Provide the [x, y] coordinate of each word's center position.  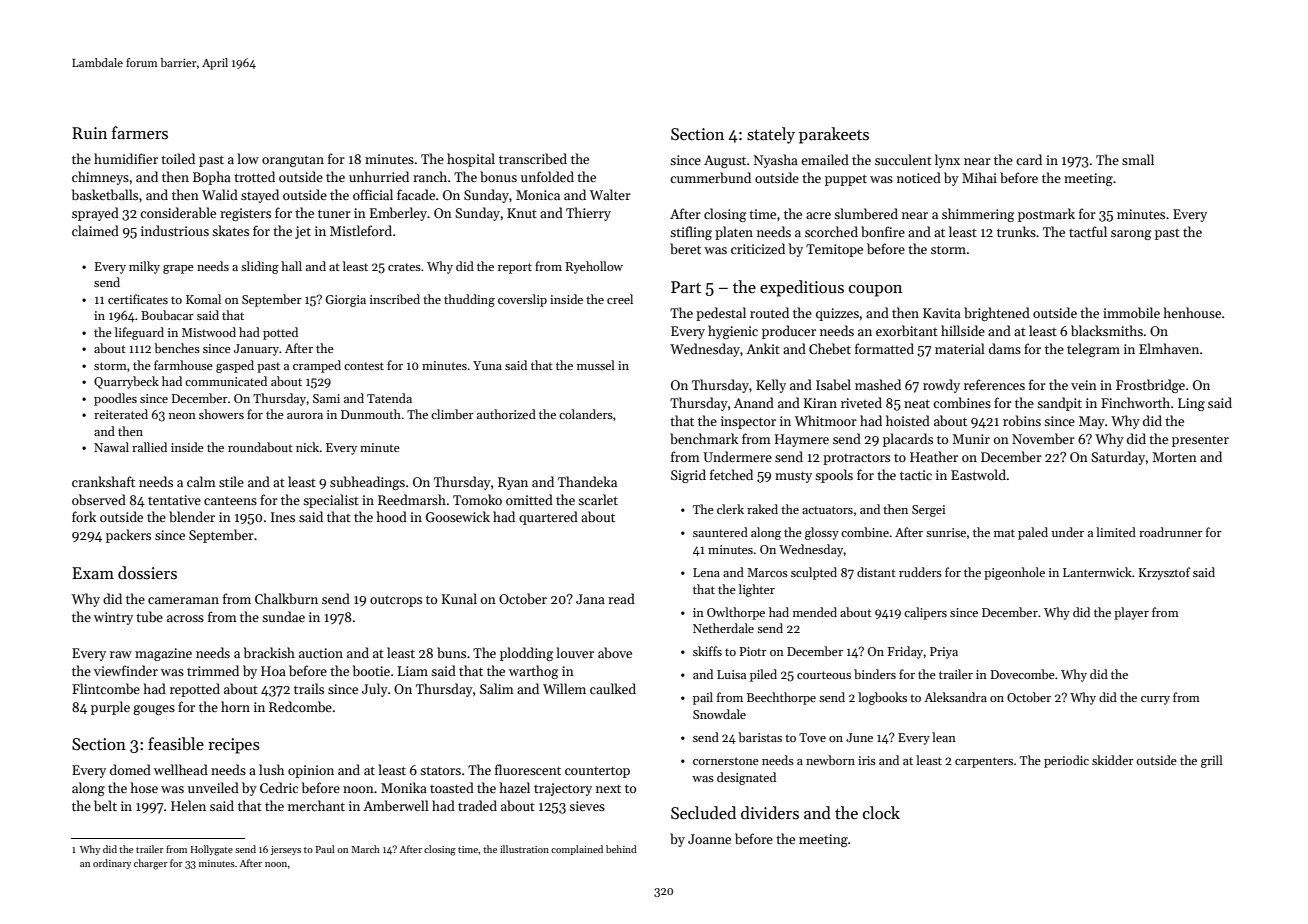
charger [151, 864]
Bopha [212, 178]
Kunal [459, 598]
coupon [875, 291]
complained [577, 850]
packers [128, 536]
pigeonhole [1014, 573]
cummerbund [710, 177]
